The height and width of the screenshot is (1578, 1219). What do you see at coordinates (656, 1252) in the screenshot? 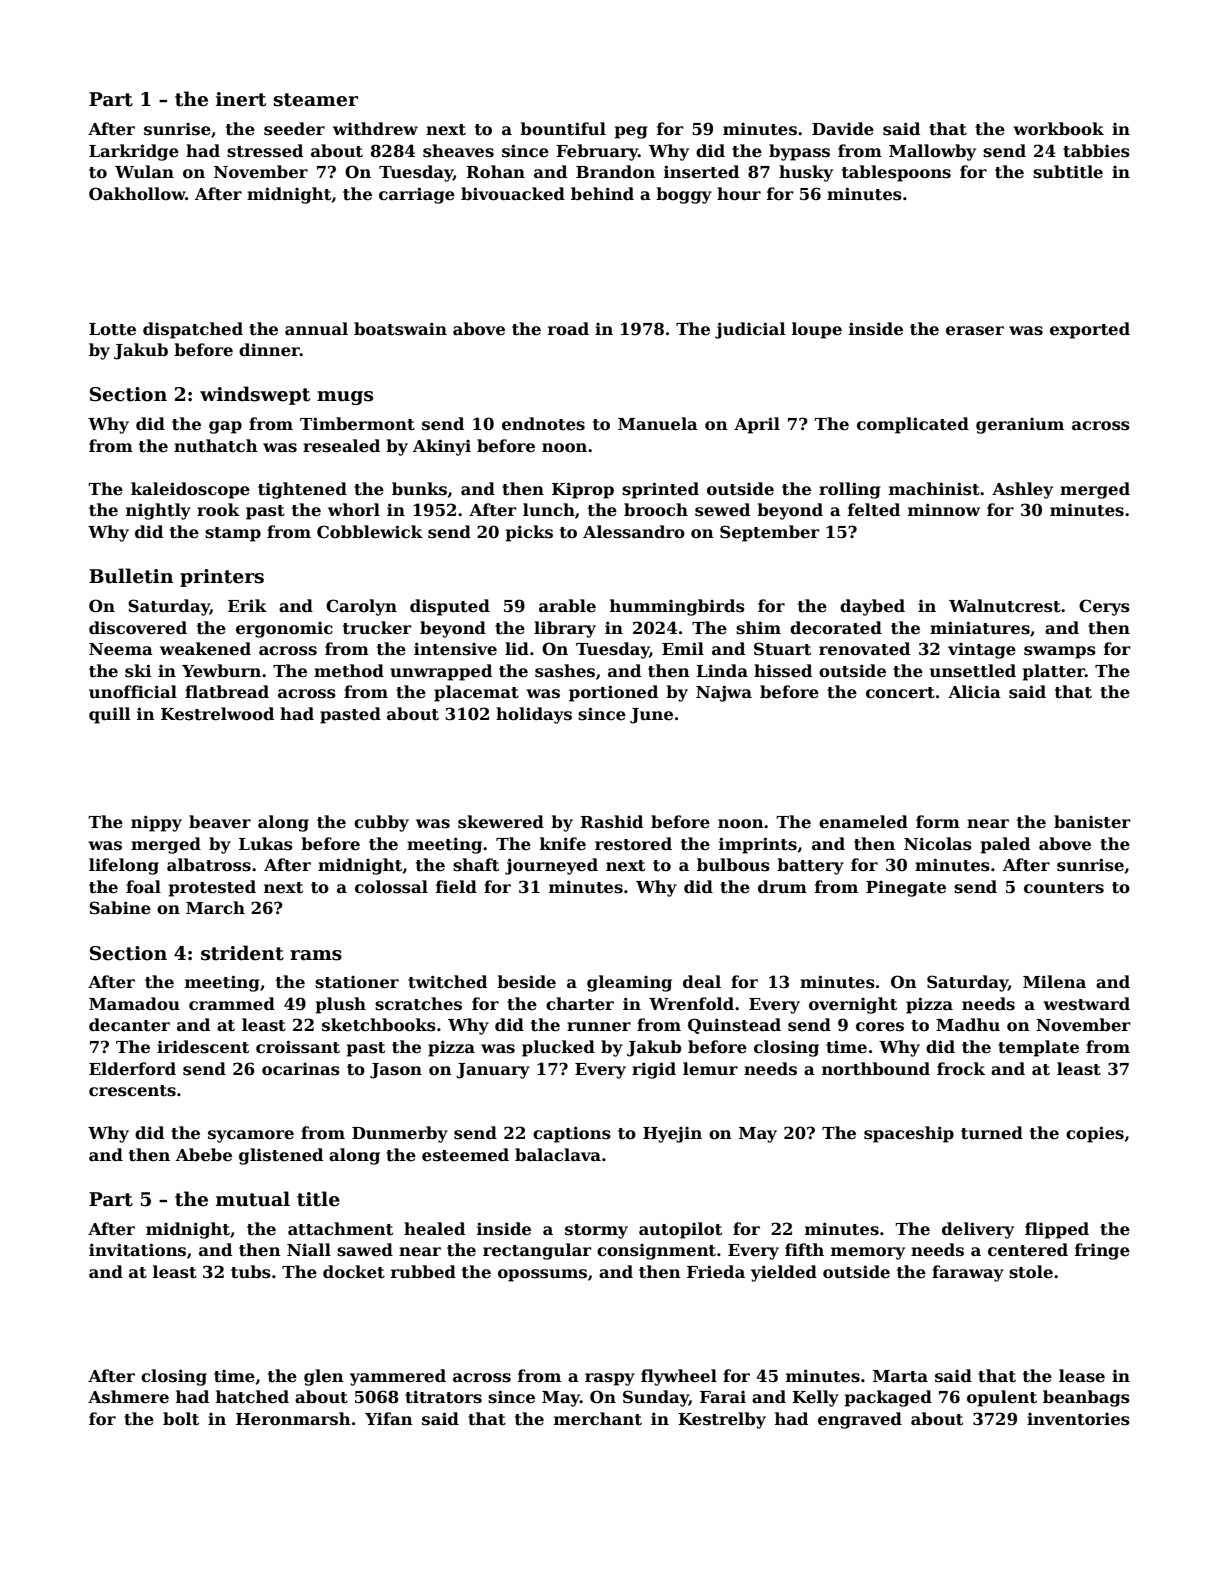
I see `consignment` at bounding box center [656, 1252].
